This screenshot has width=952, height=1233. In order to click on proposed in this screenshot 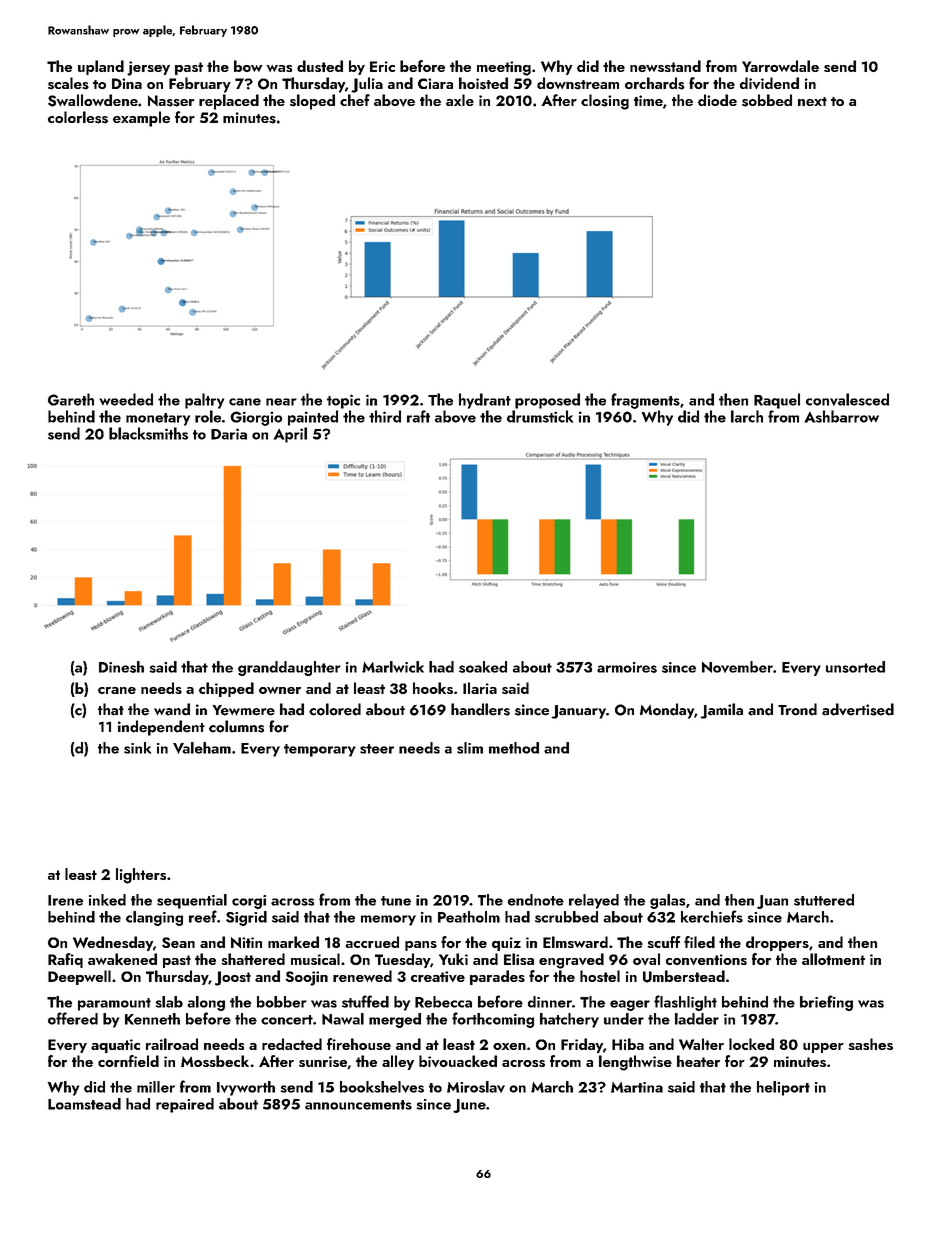, I will do `click(547, 401)`.
